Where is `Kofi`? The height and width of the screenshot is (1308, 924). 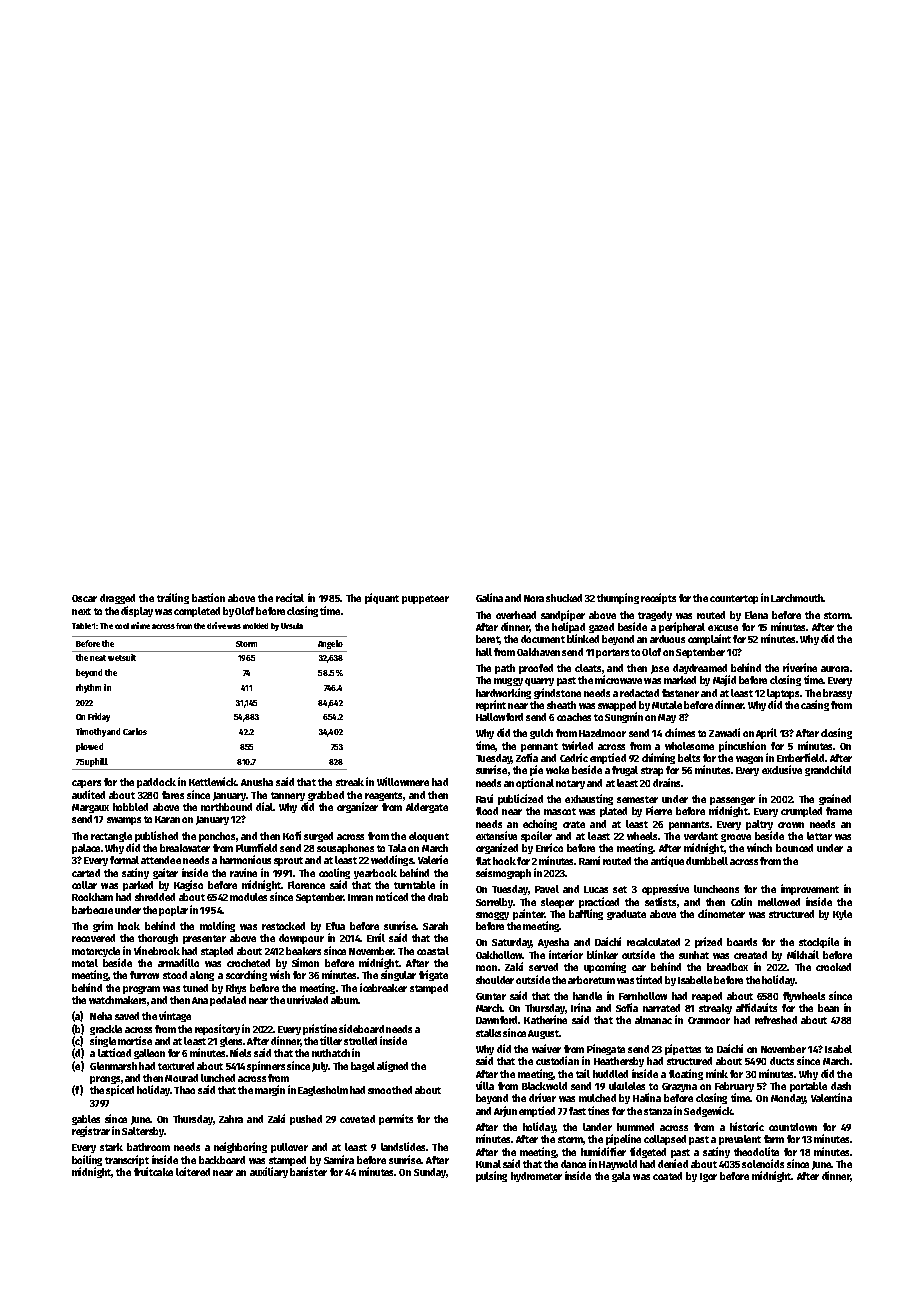 Kofi is located at coordinates (292, 835).
